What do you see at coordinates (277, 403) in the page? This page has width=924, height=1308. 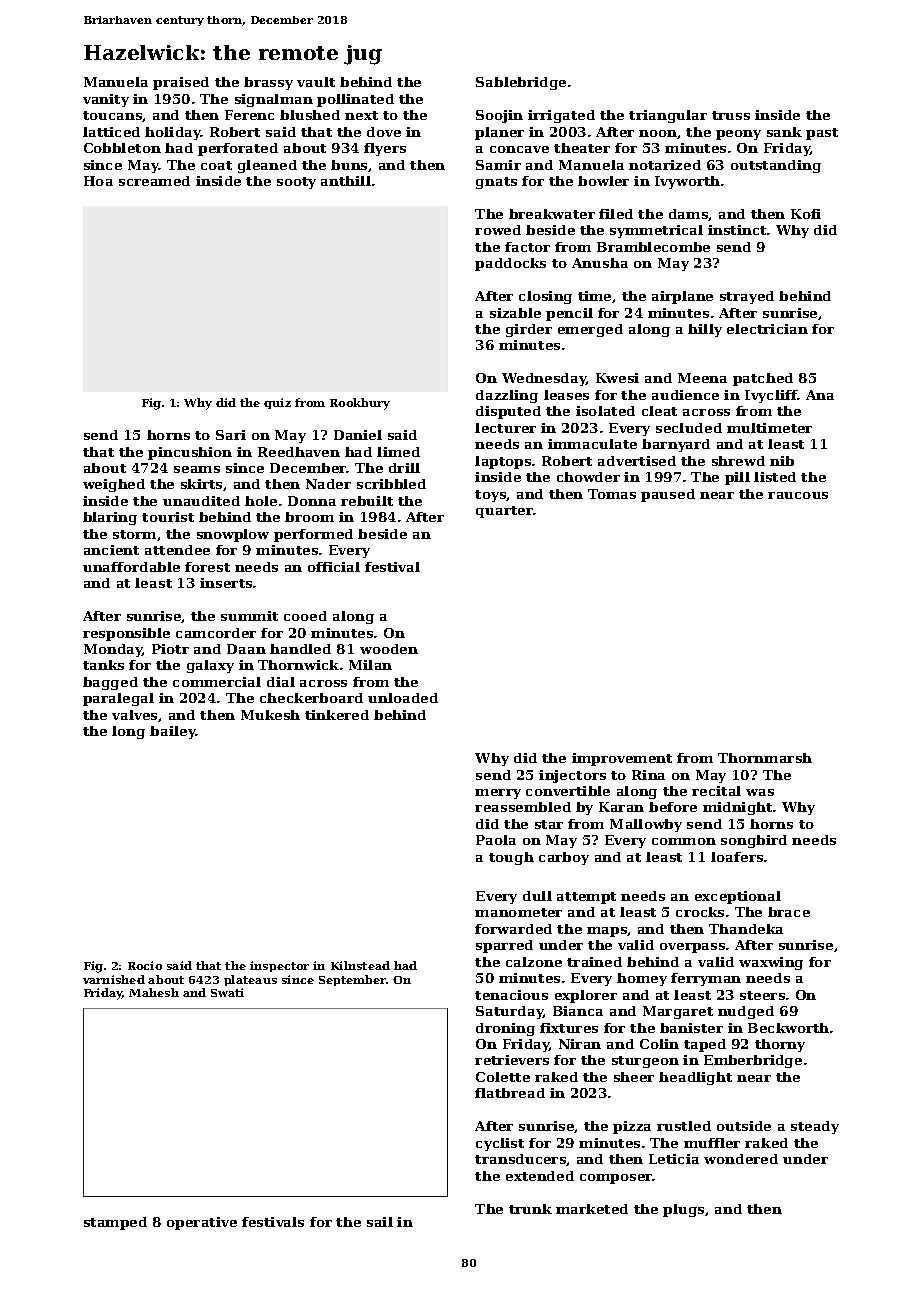 I see `quiz` at bounding box center [277, 403].
